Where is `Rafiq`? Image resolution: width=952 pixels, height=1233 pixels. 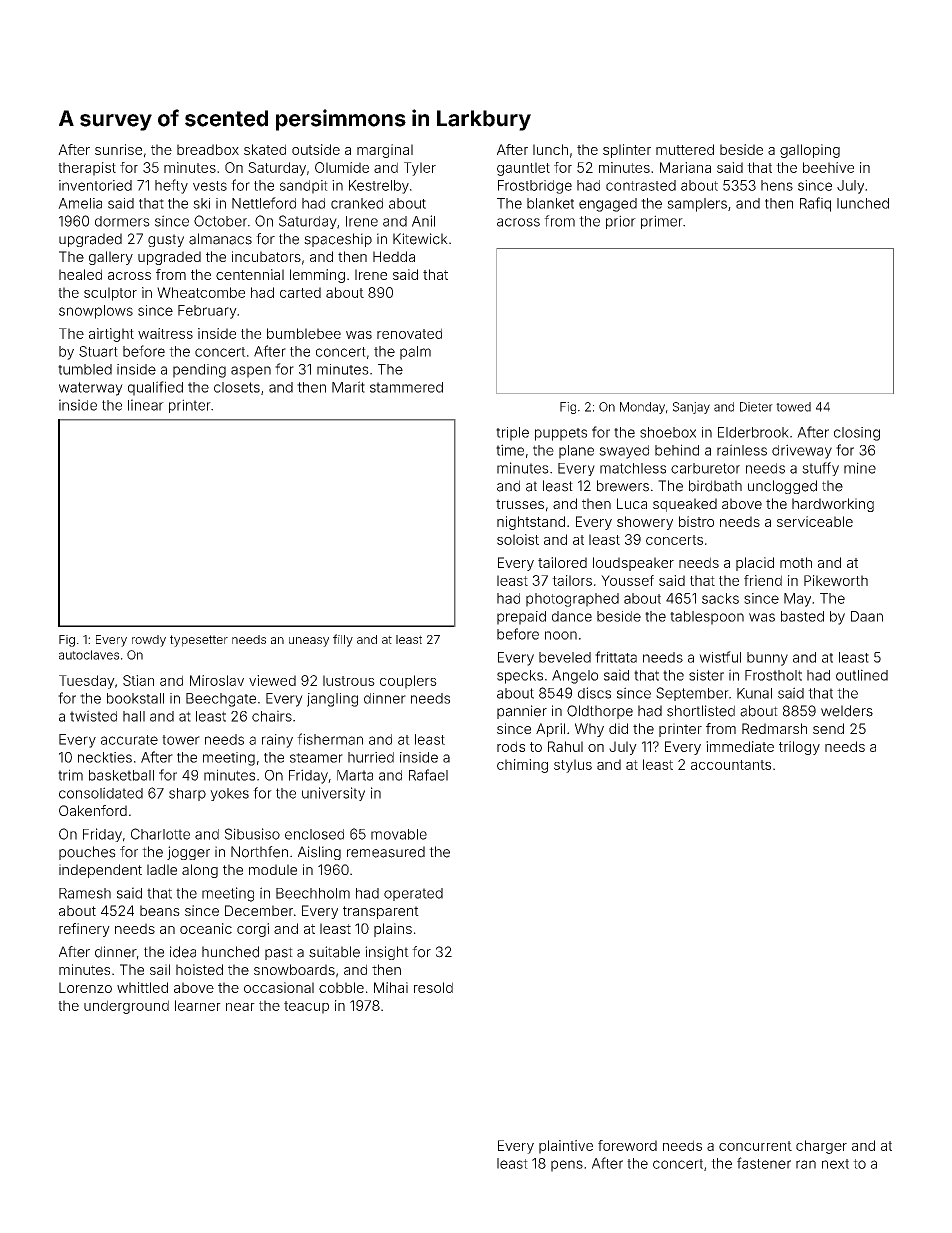 Rafiq is located at coordinates (815, 204).
